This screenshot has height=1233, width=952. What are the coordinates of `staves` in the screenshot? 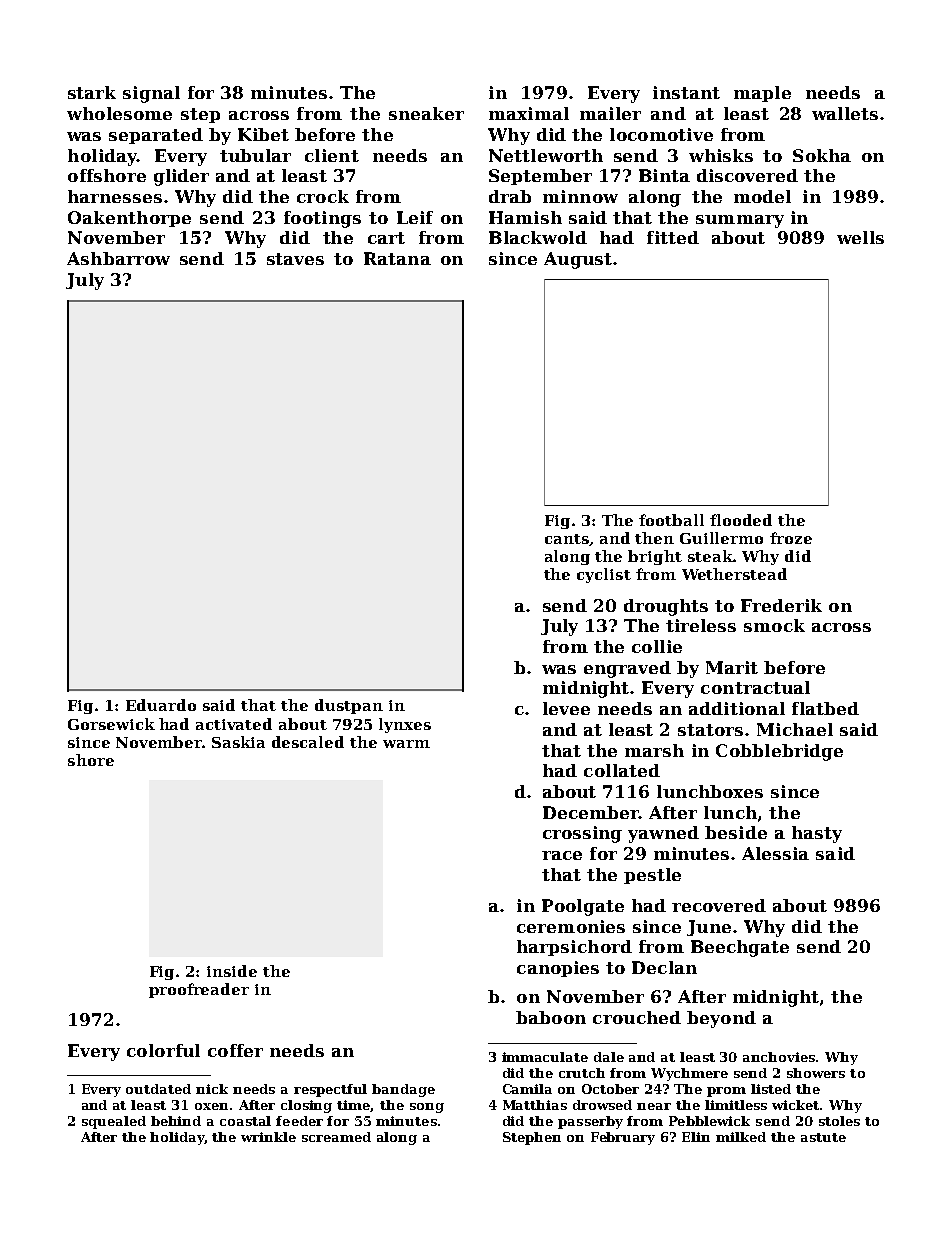 It's located at (295, 259).
